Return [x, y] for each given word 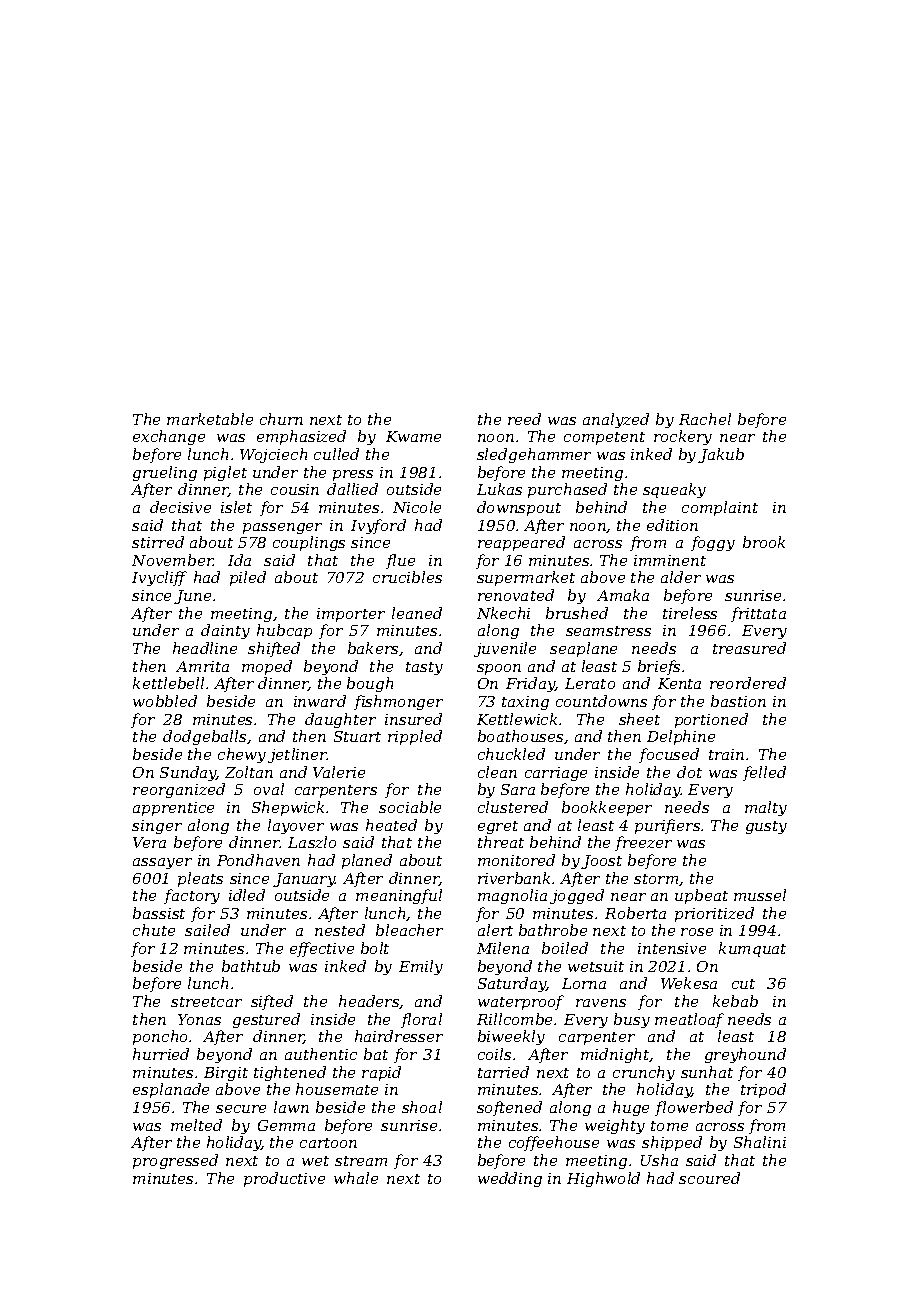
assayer [162, 863]
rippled [415, 737]
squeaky [674, 490]
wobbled [165, 701]
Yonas [199, 1019]
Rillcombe [514, 1019]
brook [764, 542]
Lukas [499, 489]
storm [656, 879]
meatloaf [689, 1020]
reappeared [521, 543]
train [726, 754]
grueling [165, 473]
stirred [158, 542]
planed [367, 861]
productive [284, 1179]
